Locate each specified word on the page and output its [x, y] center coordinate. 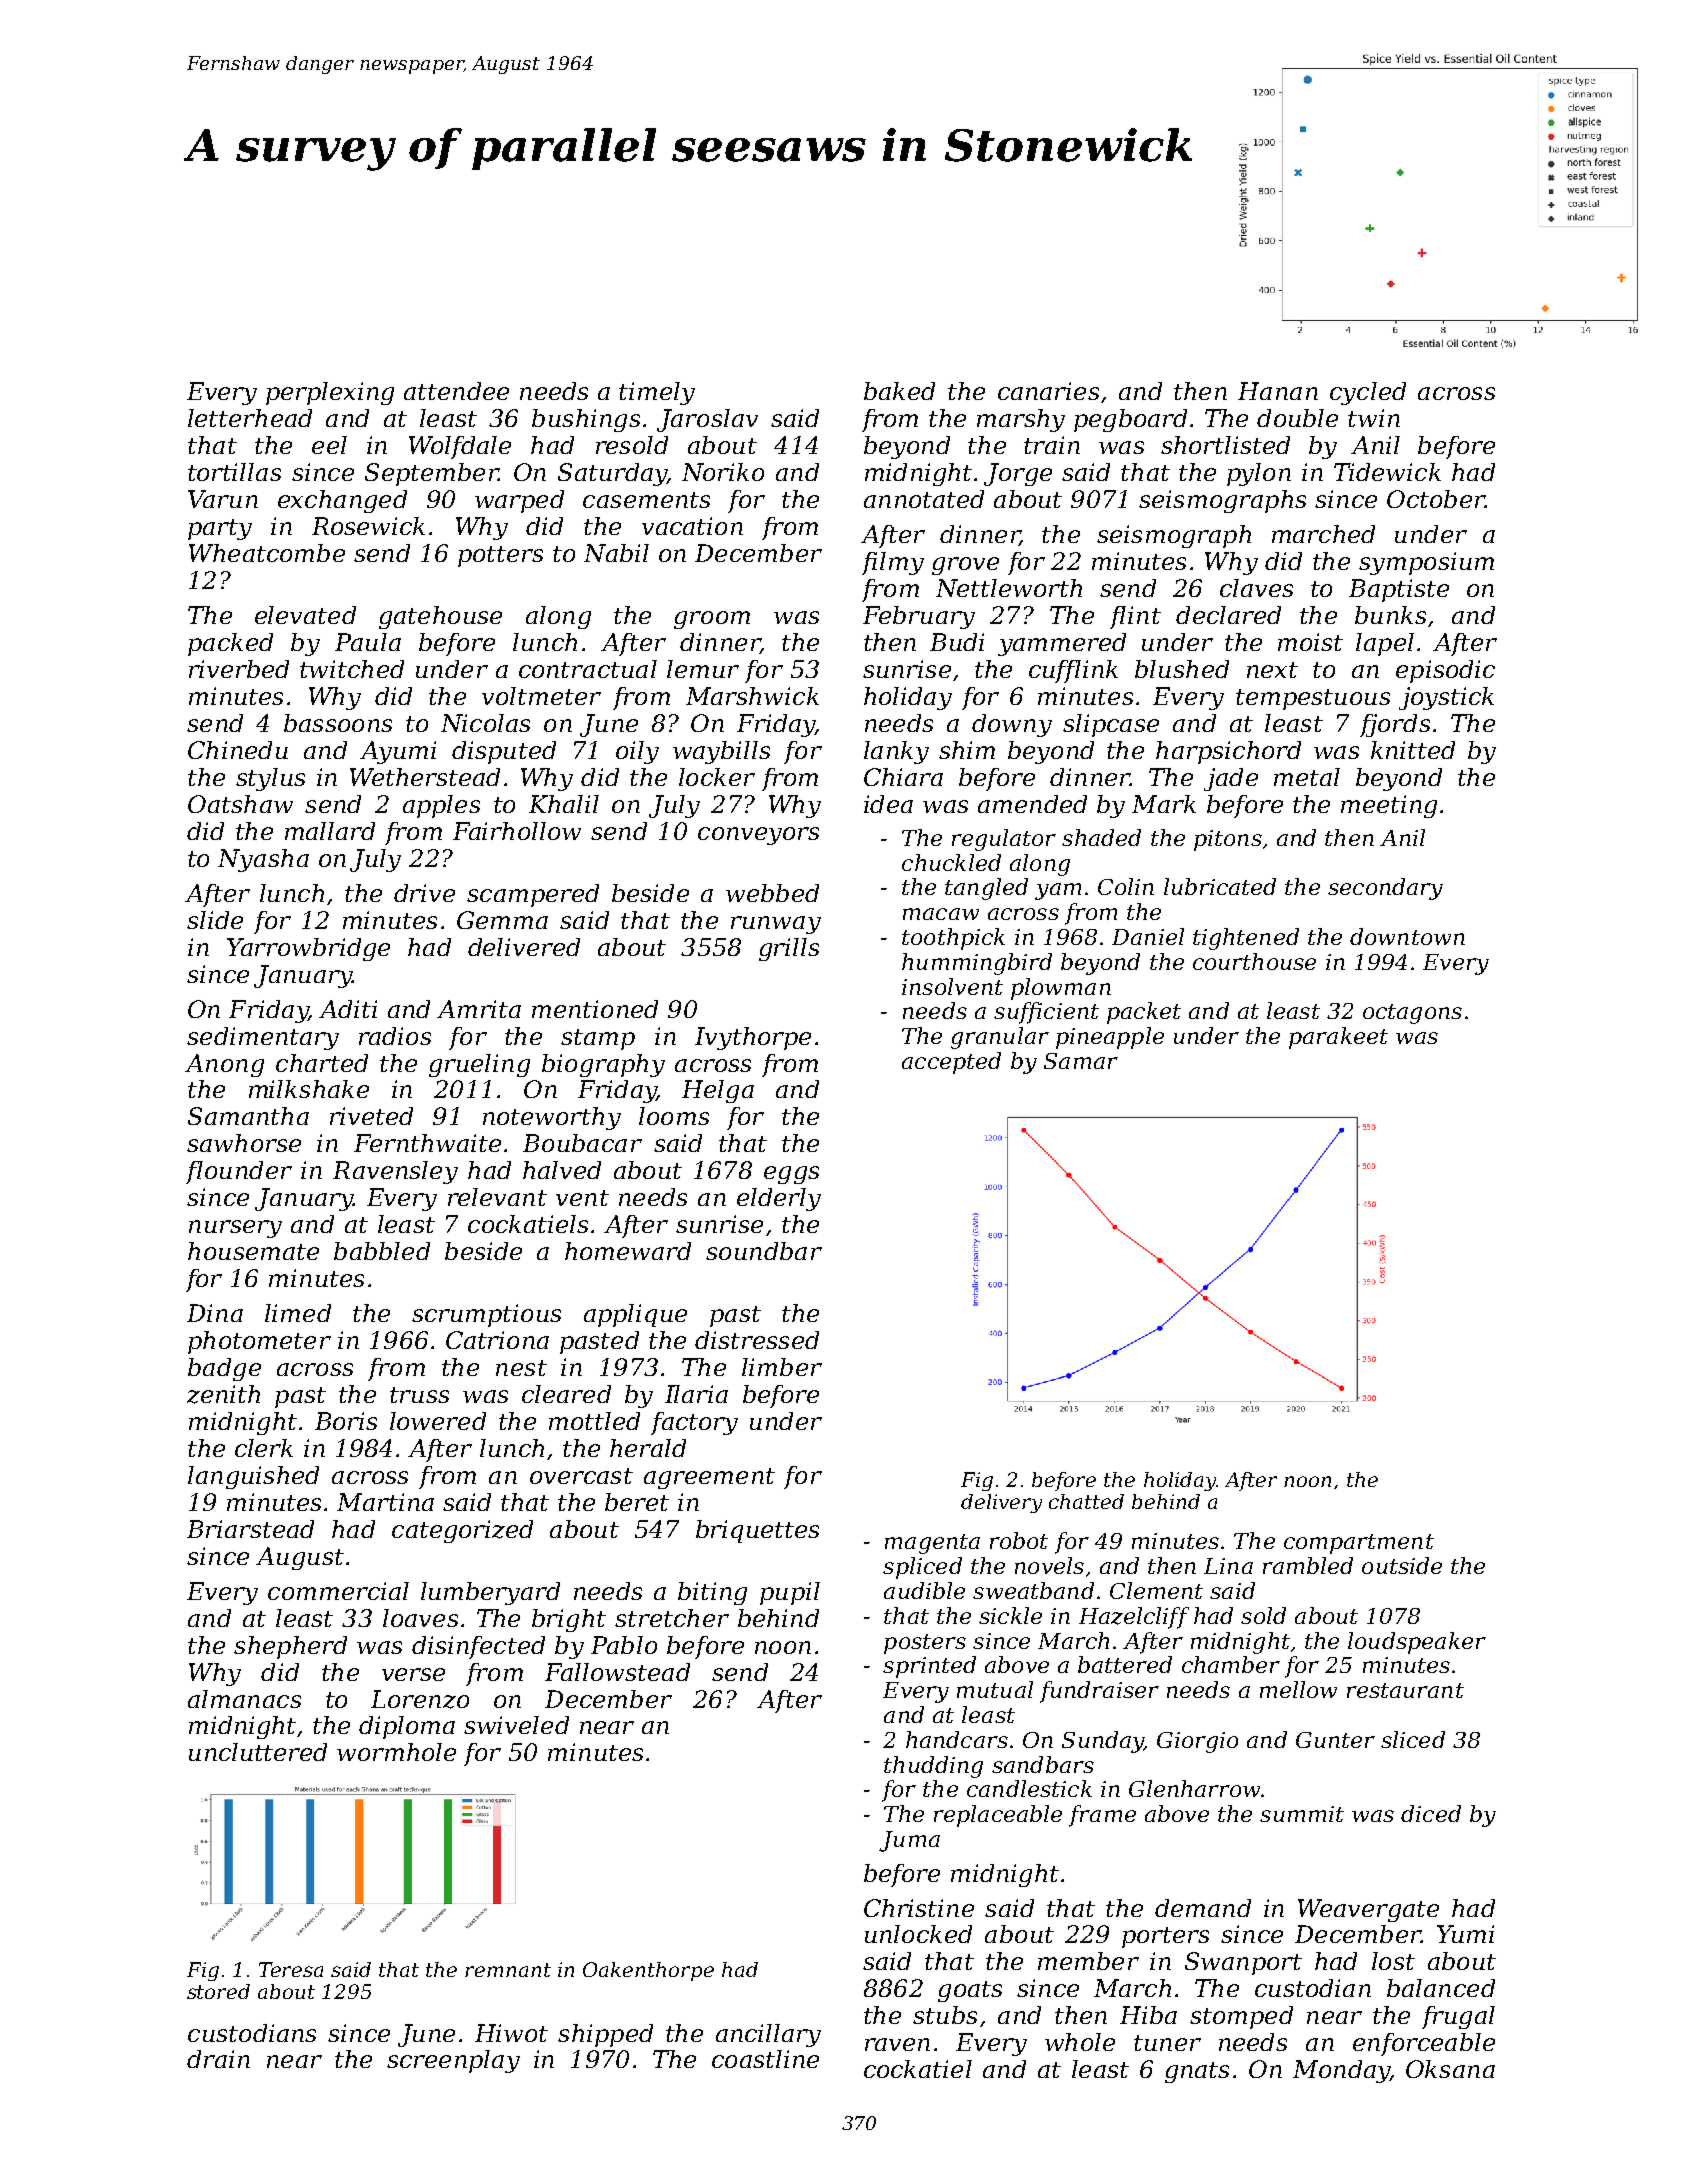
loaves [420, 1618]
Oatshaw [240, 804]
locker [717, 777]
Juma [909, 1841]
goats [970, 1991]
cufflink [1073, 671]
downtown [1407, 936]
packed [230, 644]
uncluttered [258, 1752]
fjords [1395, 725]
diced [1431, 1813]
